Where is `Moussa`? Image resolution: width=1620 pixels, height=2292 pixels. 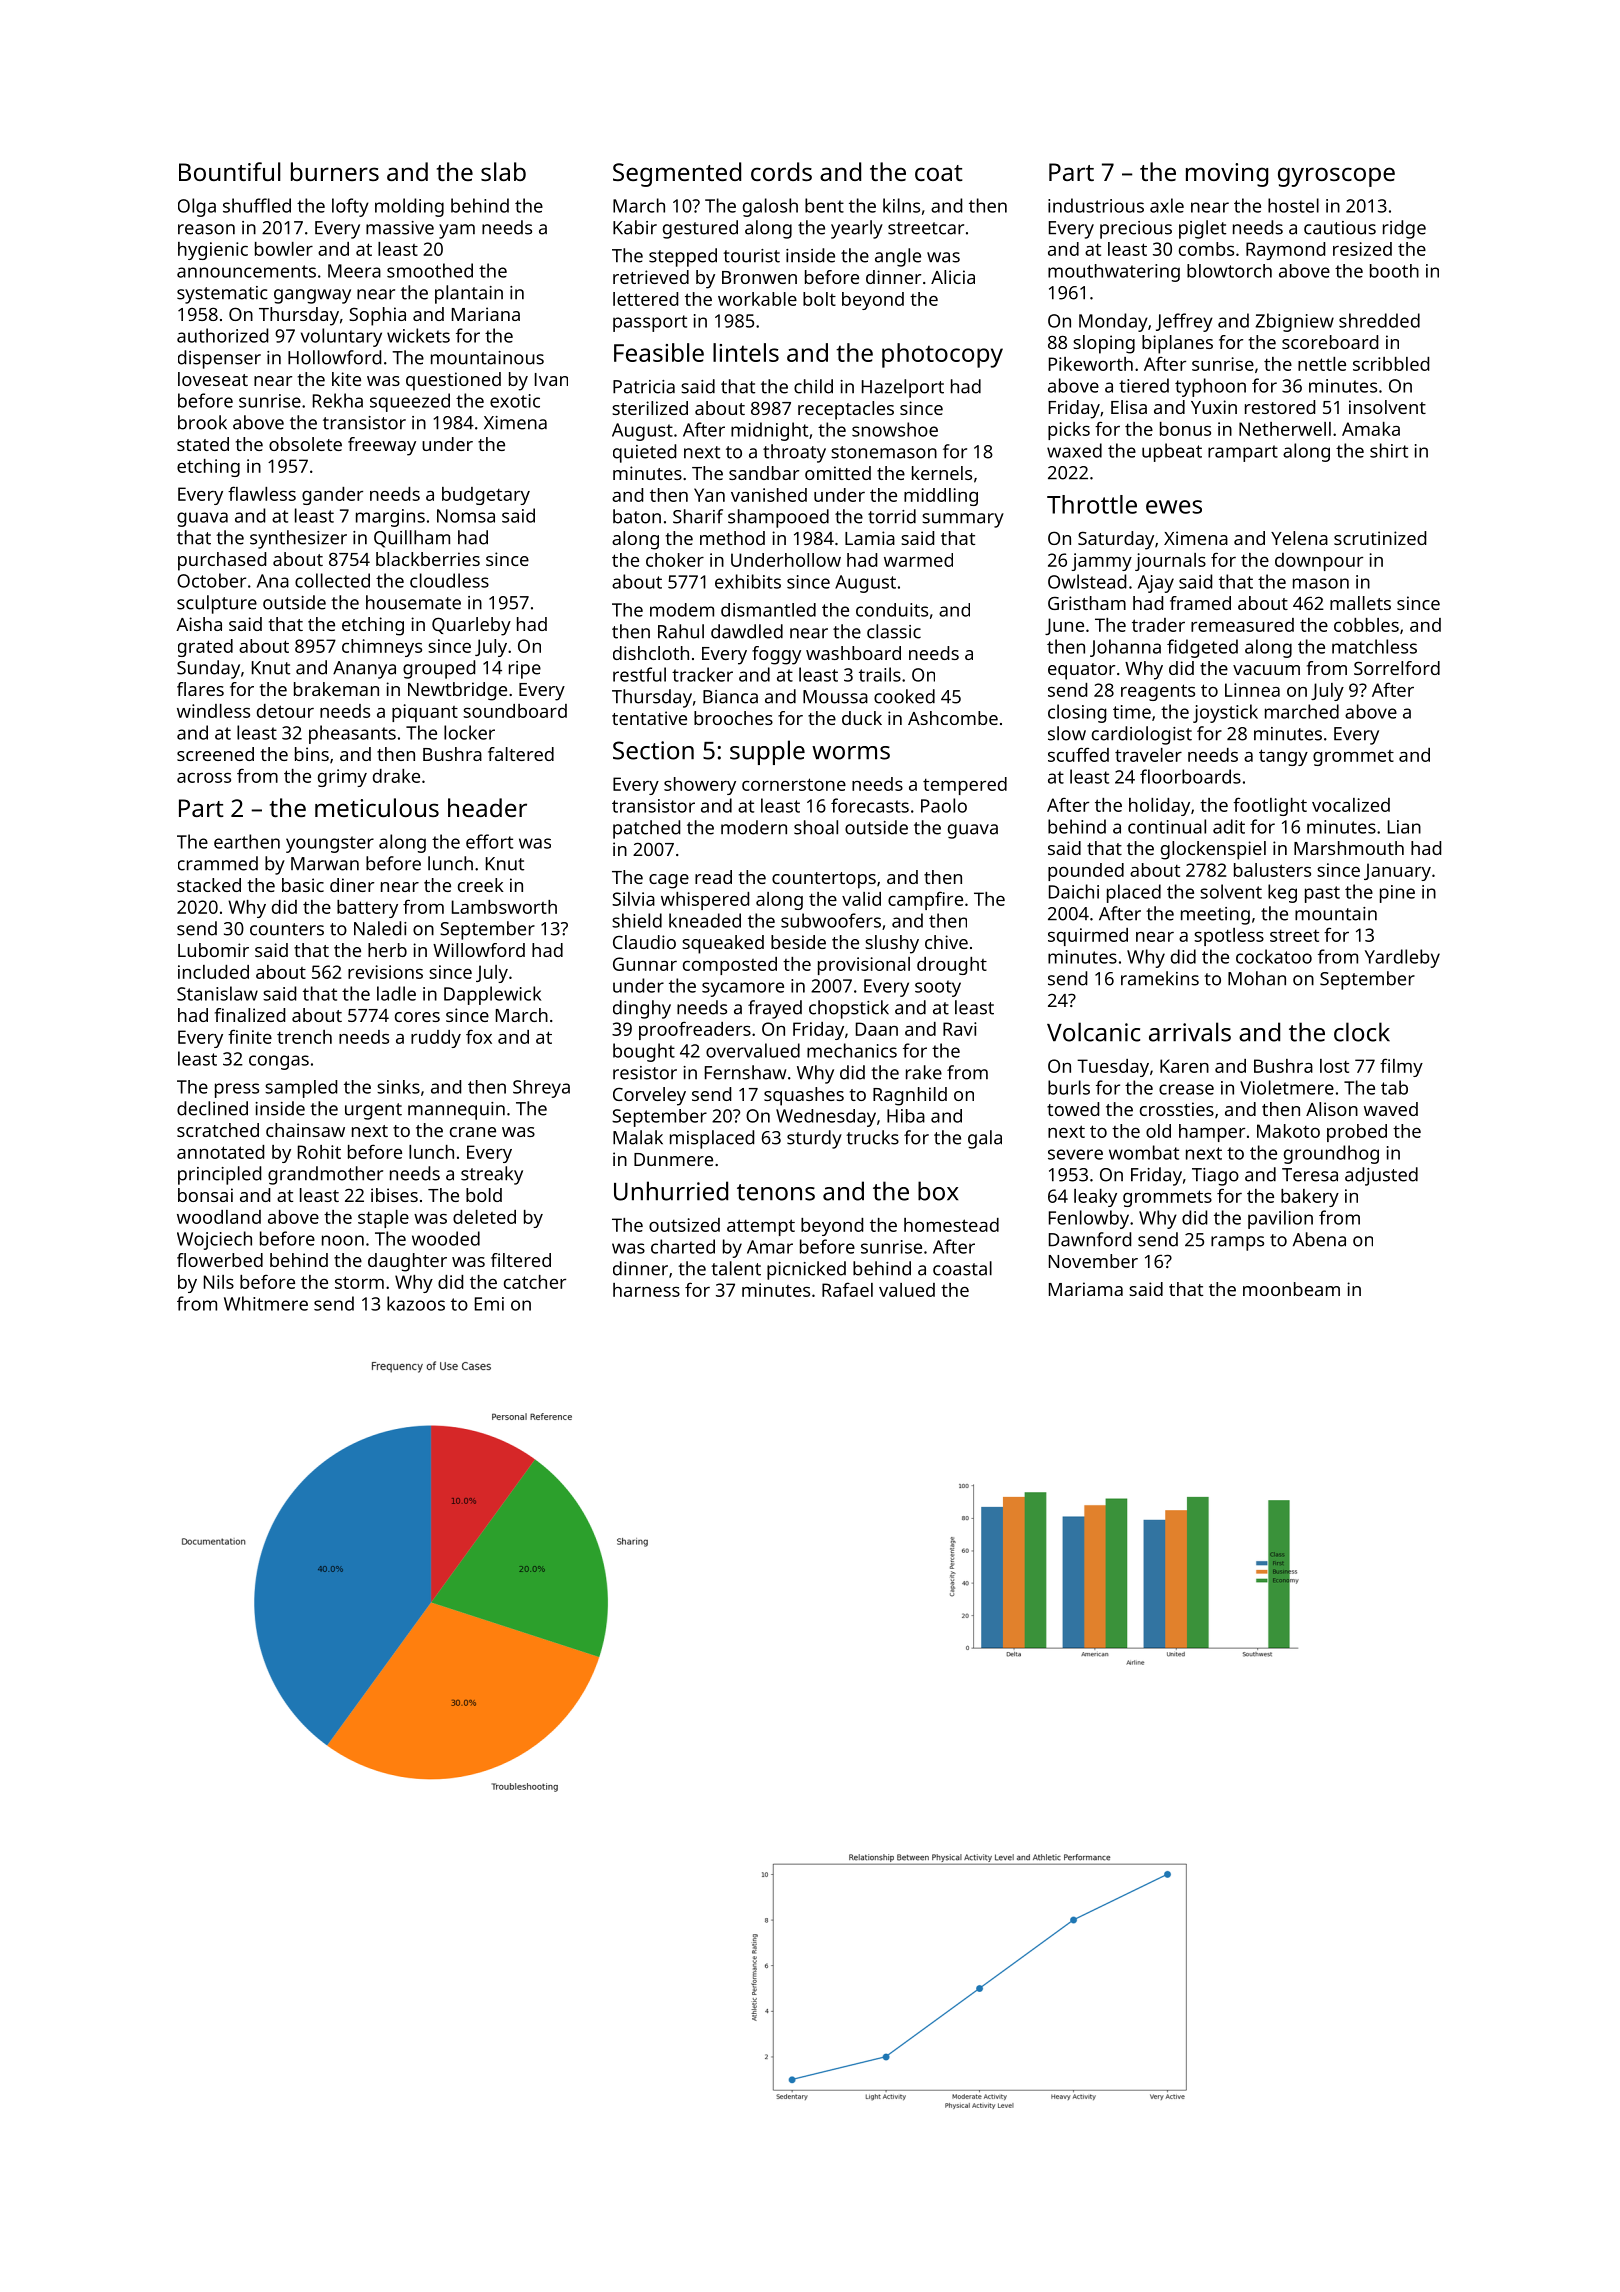 Moussa is located at coordinates (835, 697).
